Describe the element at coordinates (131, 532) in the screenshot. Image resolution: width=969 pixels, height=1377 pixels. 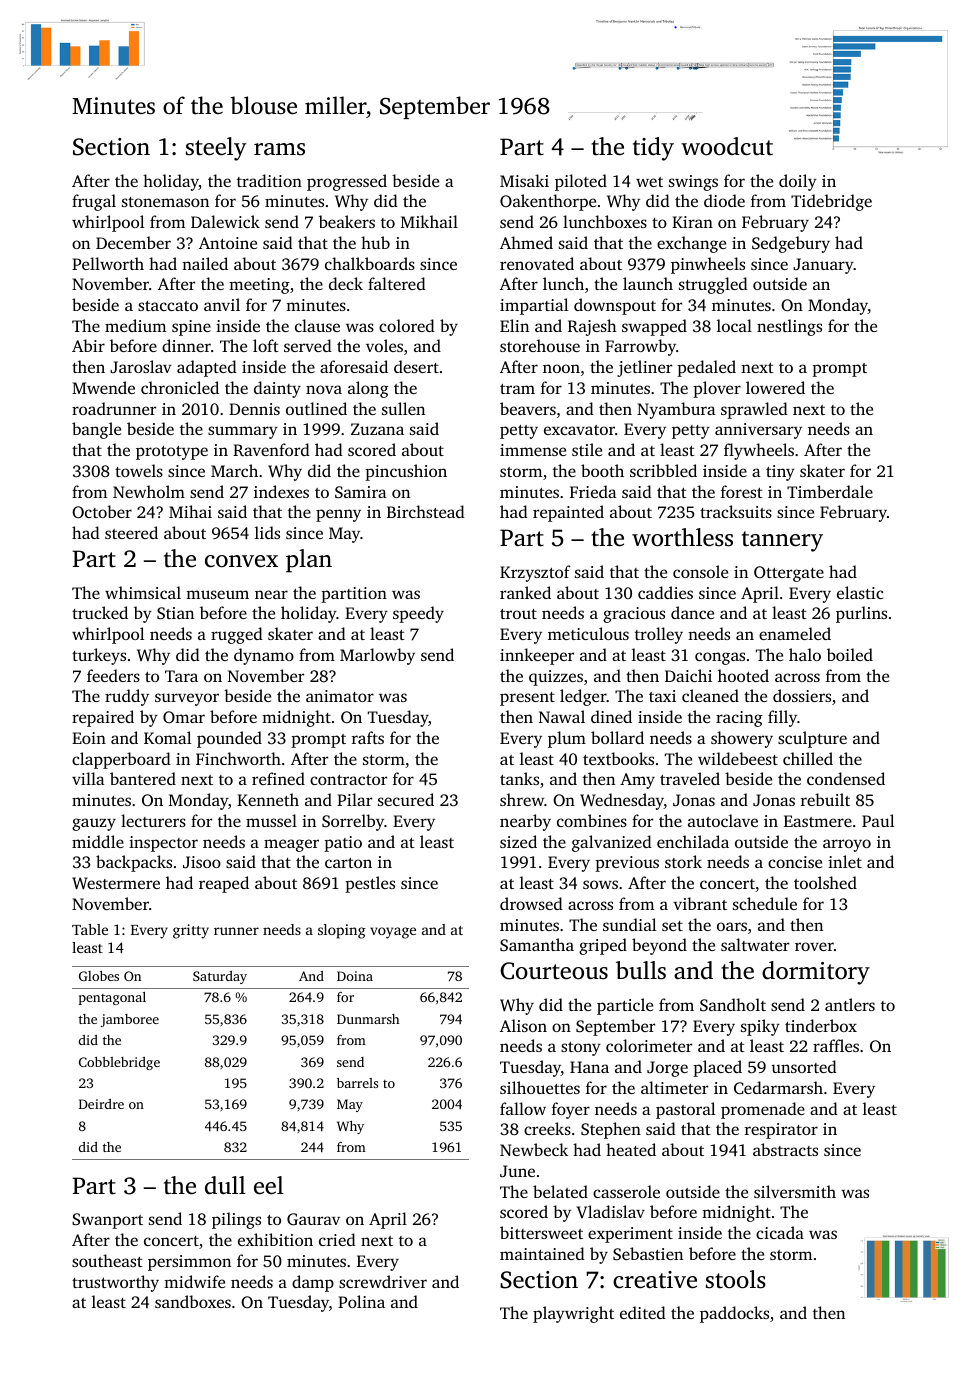
I see `steered` at that location.
